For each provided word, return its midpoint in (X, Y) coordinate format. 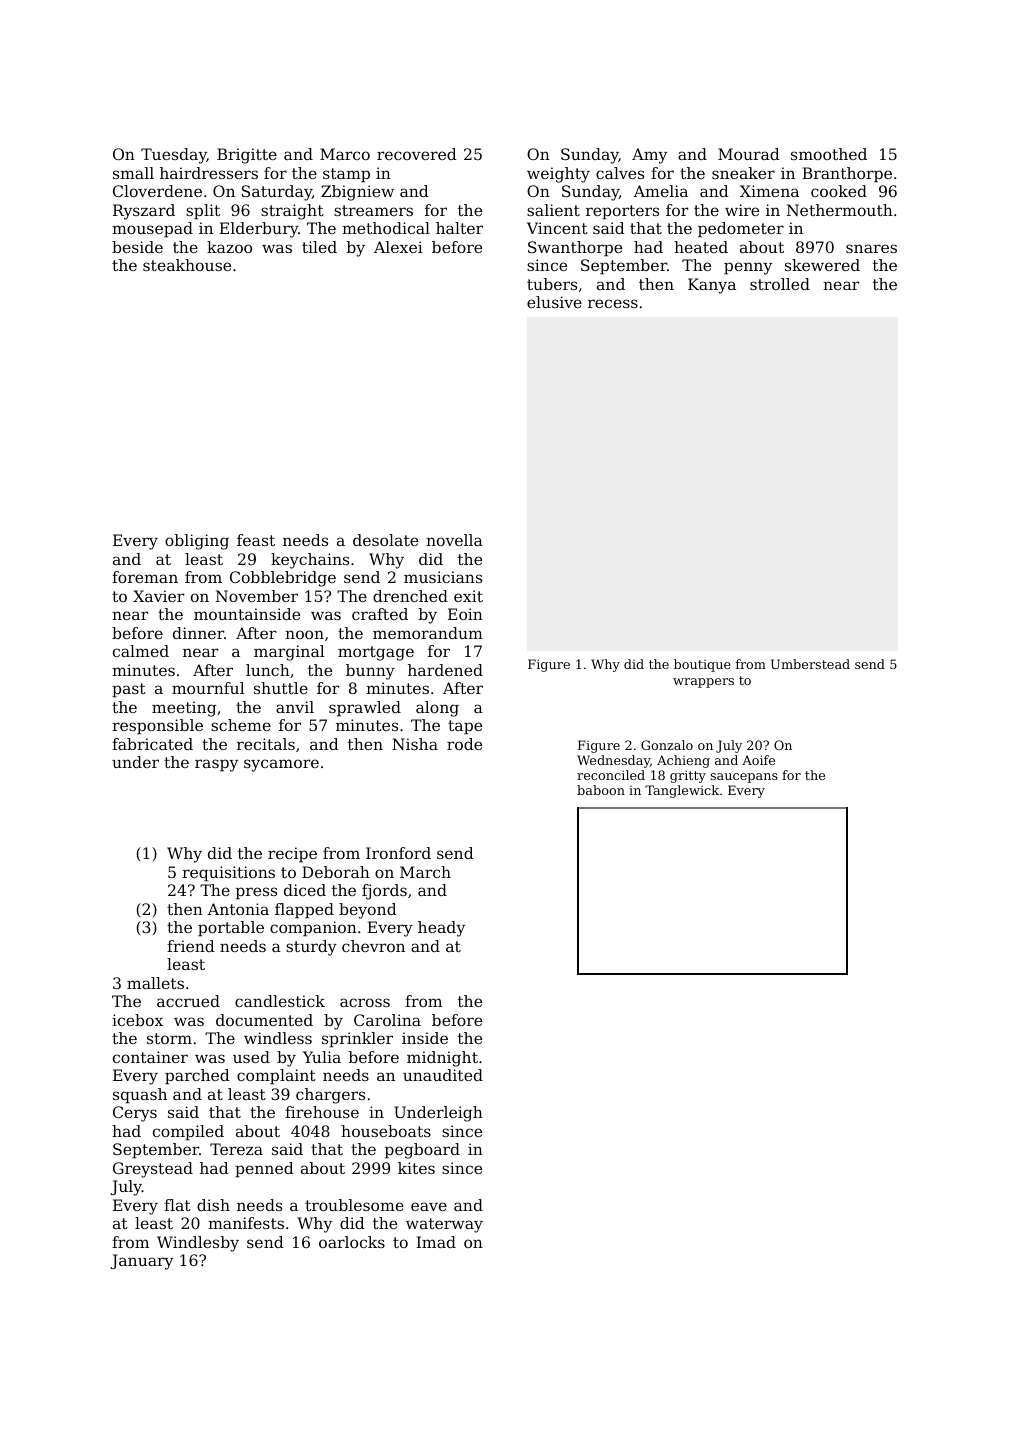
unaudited (443, 1075)
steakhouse (187, 265)
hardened (445, 670)
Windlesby (198, 1244)
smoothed (829, 154)
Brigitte (247, 156)
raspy (216, 765)
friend (191, 946)
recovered (417, 154)
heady (441, 929)
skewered (822, 265)
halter (459, 228)
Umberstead (810, 664)
